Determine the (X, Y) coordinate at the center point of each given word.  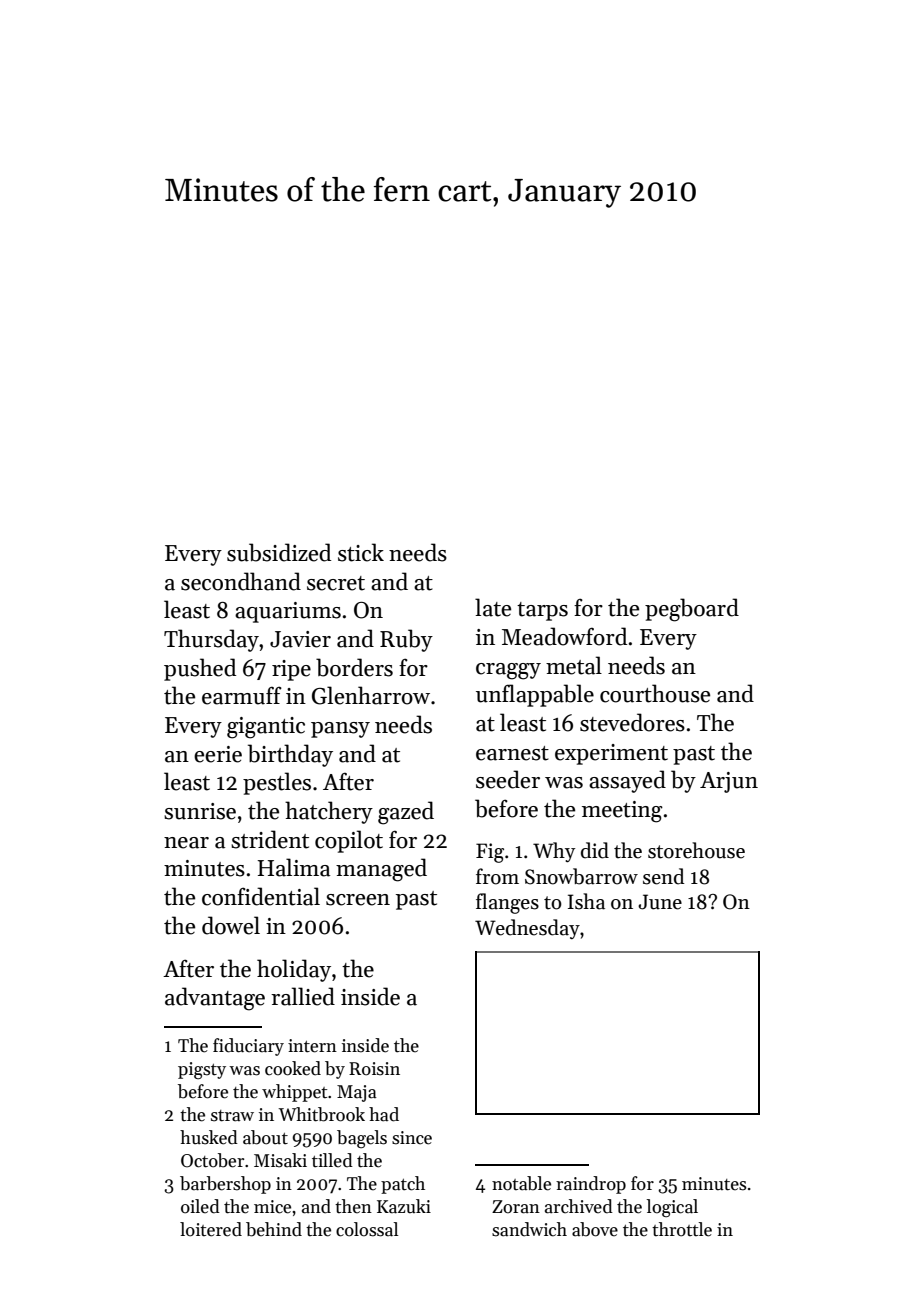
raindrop (591, 1185)
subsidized (279, 552)
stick (361, 552)
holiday (294, 970)
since (412, 1138)
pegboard (692, 610)
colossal (367, 1229)
